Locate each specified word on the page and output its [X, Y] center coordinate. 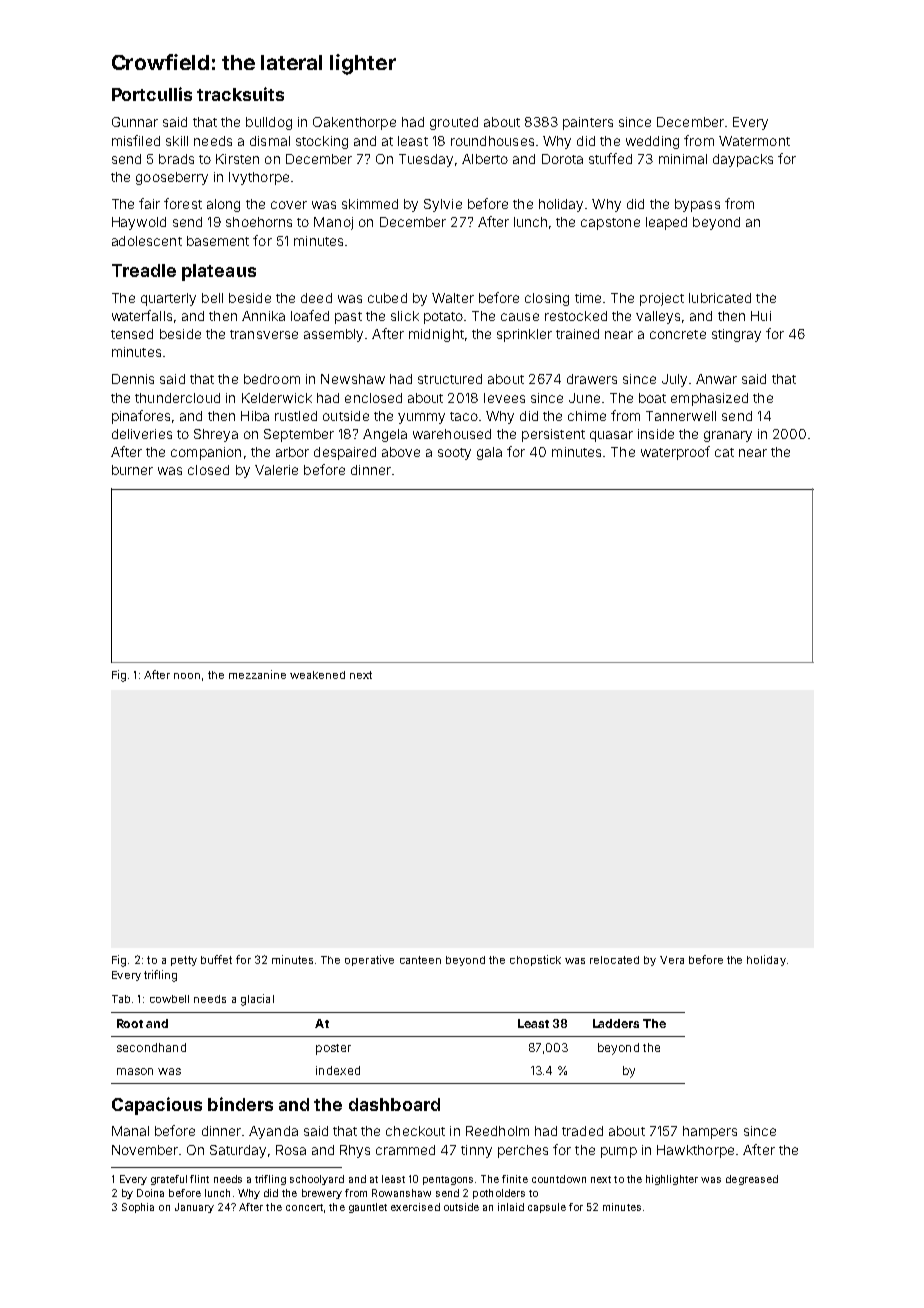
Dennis [133, 379]
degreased [752, 1180]
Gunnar [135, 122]
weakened [317, 675]
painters [588, 123]
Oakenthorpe [354, 123]
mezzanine [257, 674]
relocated [614, 960]
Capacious [157, 1106]
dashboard [394, 1104]
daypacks [743, 160]
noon [187, 676]
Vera [672, 960]
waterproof [675, 453]
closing [547, 299]
